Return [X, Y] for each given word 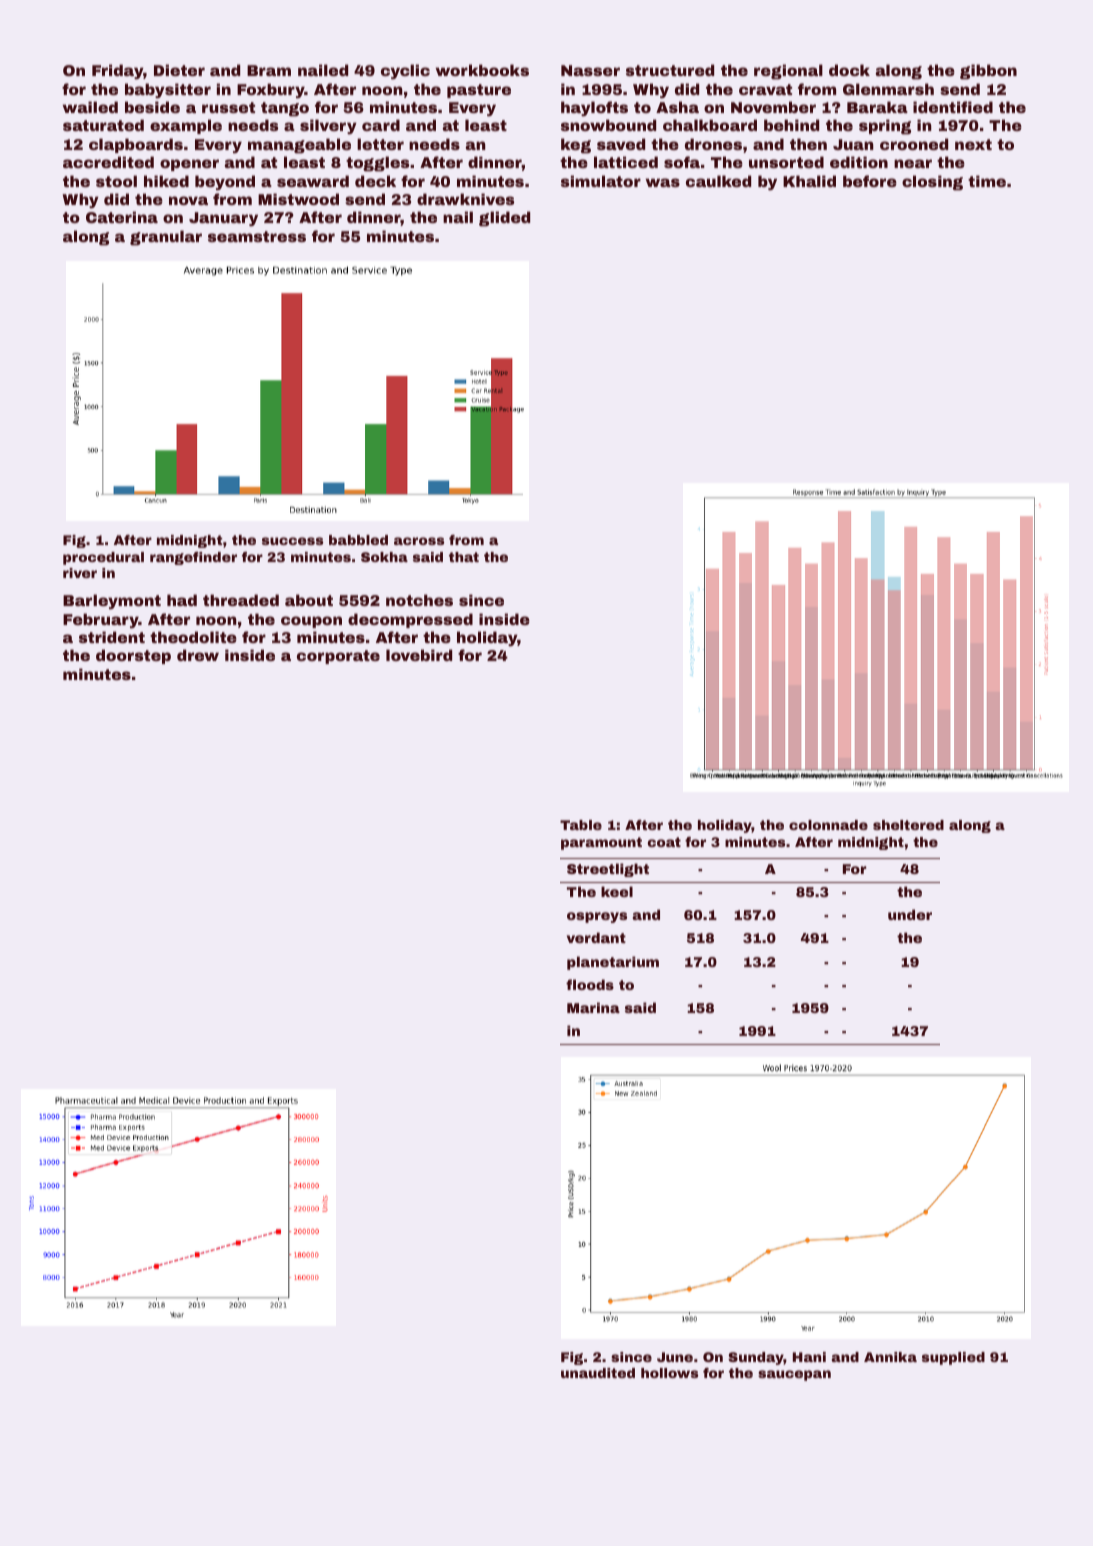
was [663, 182]
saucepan [794, 1375]
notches [419, 600]
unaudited [598, 1373]
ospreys [597, 917]
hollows [669, 1373]
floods [590, 984]
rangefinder [193, 558]
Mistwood [298, 199]
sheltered [908, 825]
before [870, 181]
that [464, 557]
